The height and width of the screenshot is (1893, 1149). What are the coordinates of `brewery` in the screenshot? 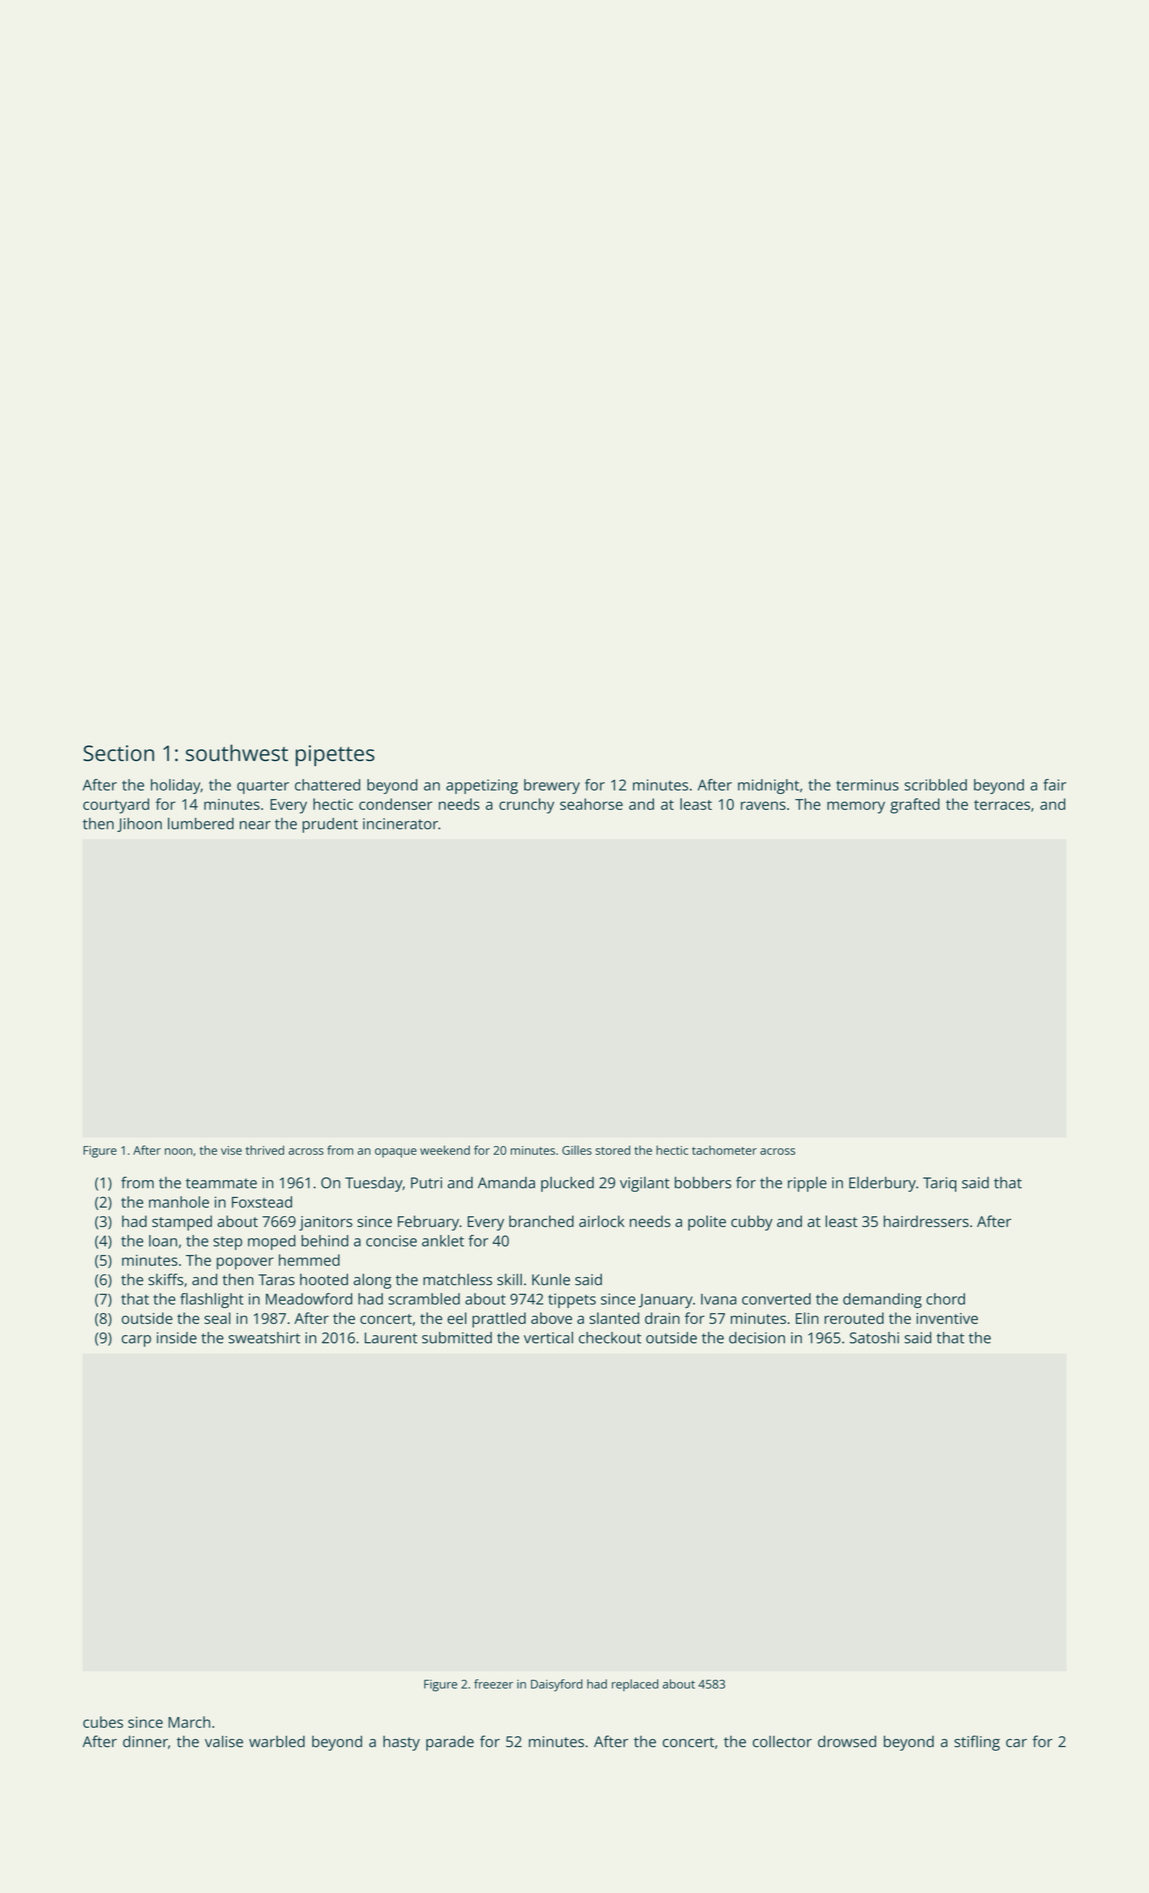 It's located at (552, 786).
